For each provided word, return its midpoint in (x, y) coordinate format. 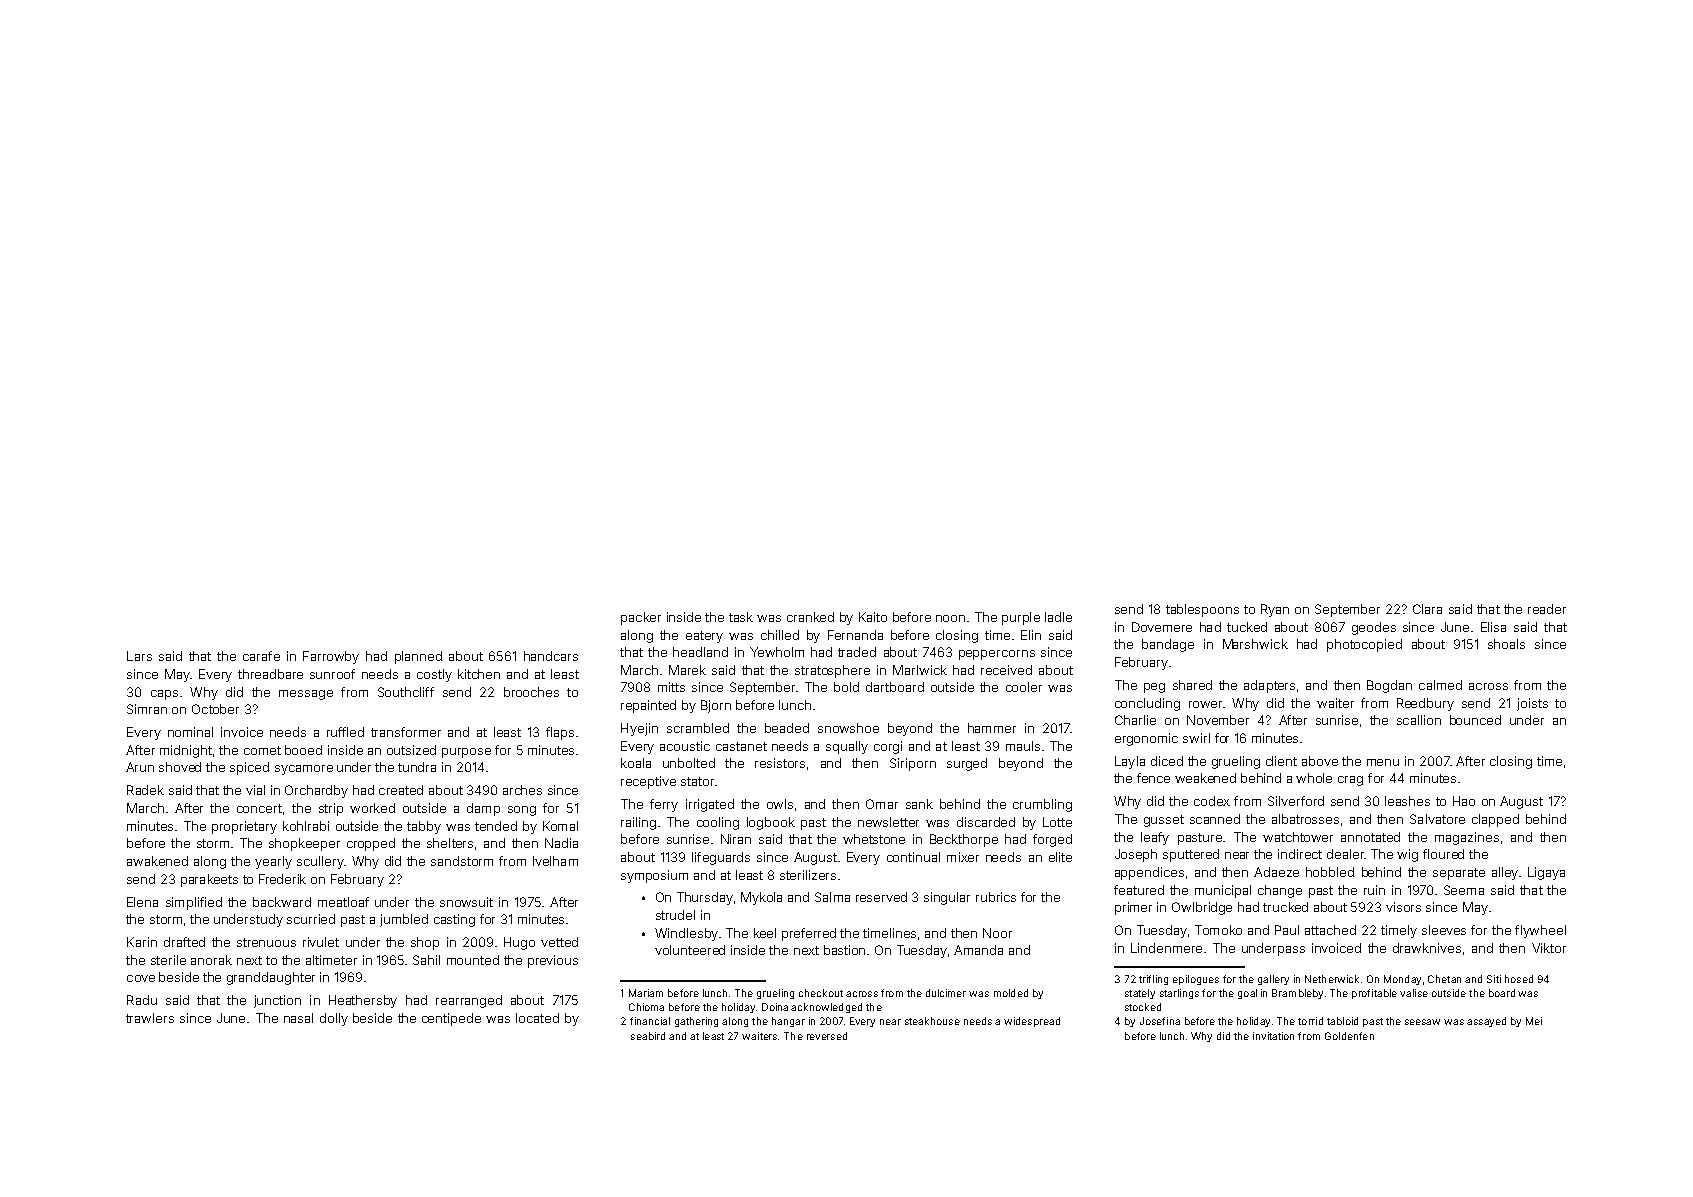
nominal (190, 732)
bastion (844, 950)
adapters (1269, 686)
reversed (827, 1036)
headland (700, 652)
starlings (1179, 994)
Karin (142, 942)
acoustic (685, 746)
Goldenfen (1349, 1036)
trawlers (150, 1018)
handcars (551, 656)
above (1320, 761)
